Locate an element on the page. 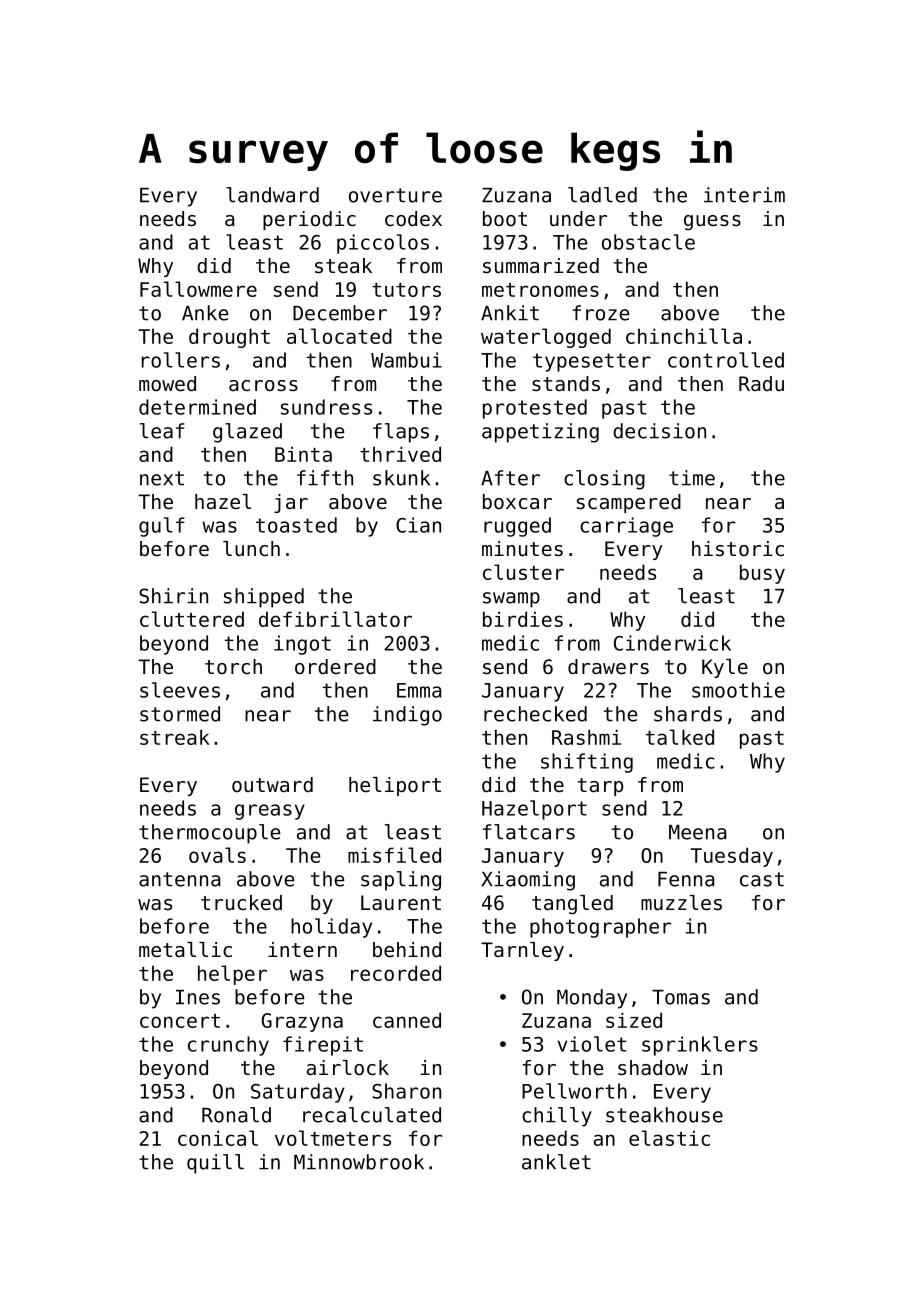 This image has width=924, height=1311. Ankit is located at coordinates (510, 313).
